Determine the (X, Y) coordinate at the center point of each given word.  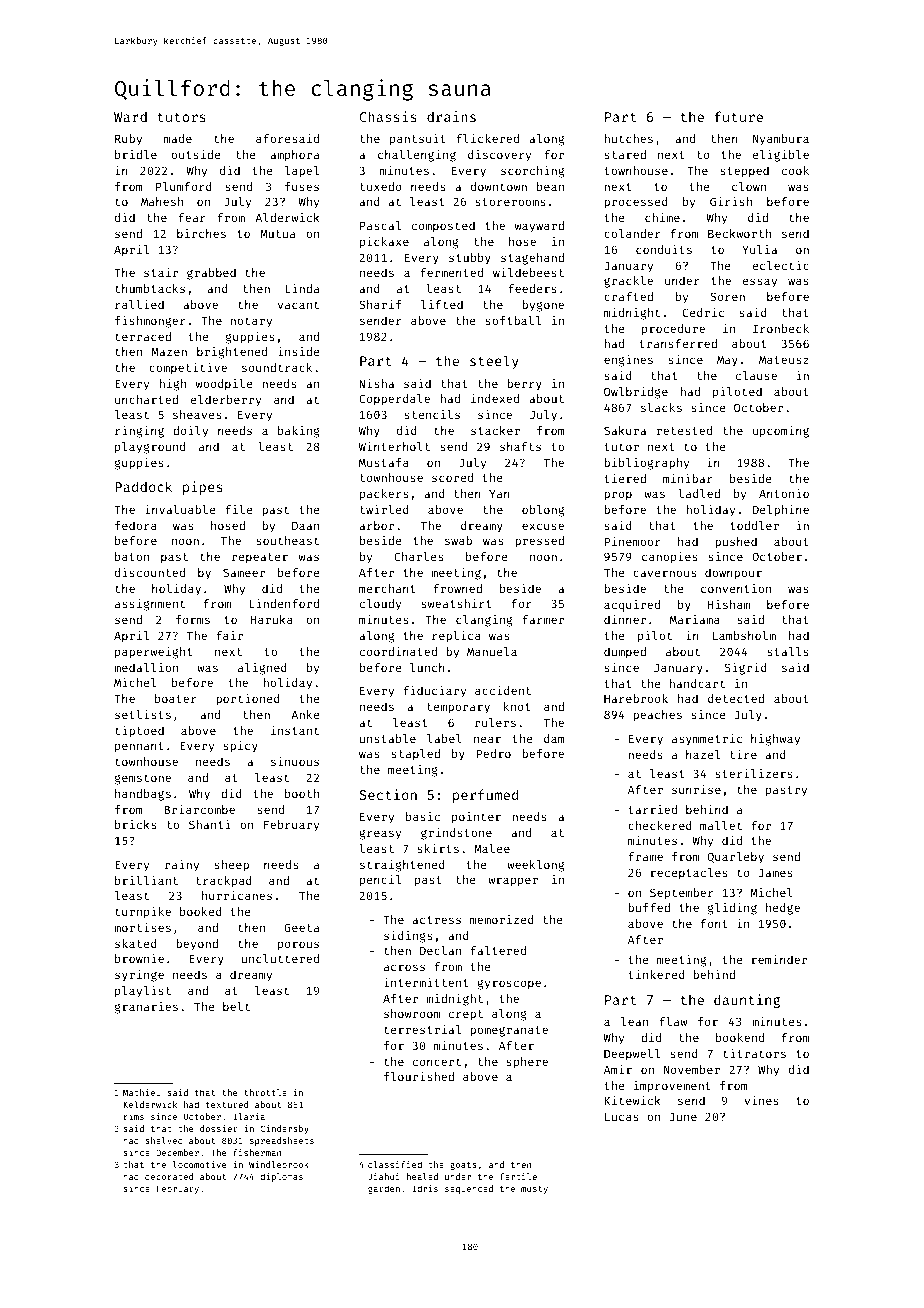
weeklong (536, 866)
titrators (754, 1053)
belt (236, 1006)
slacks (661, 407)
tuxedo (381, 186)
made (178, 138)
